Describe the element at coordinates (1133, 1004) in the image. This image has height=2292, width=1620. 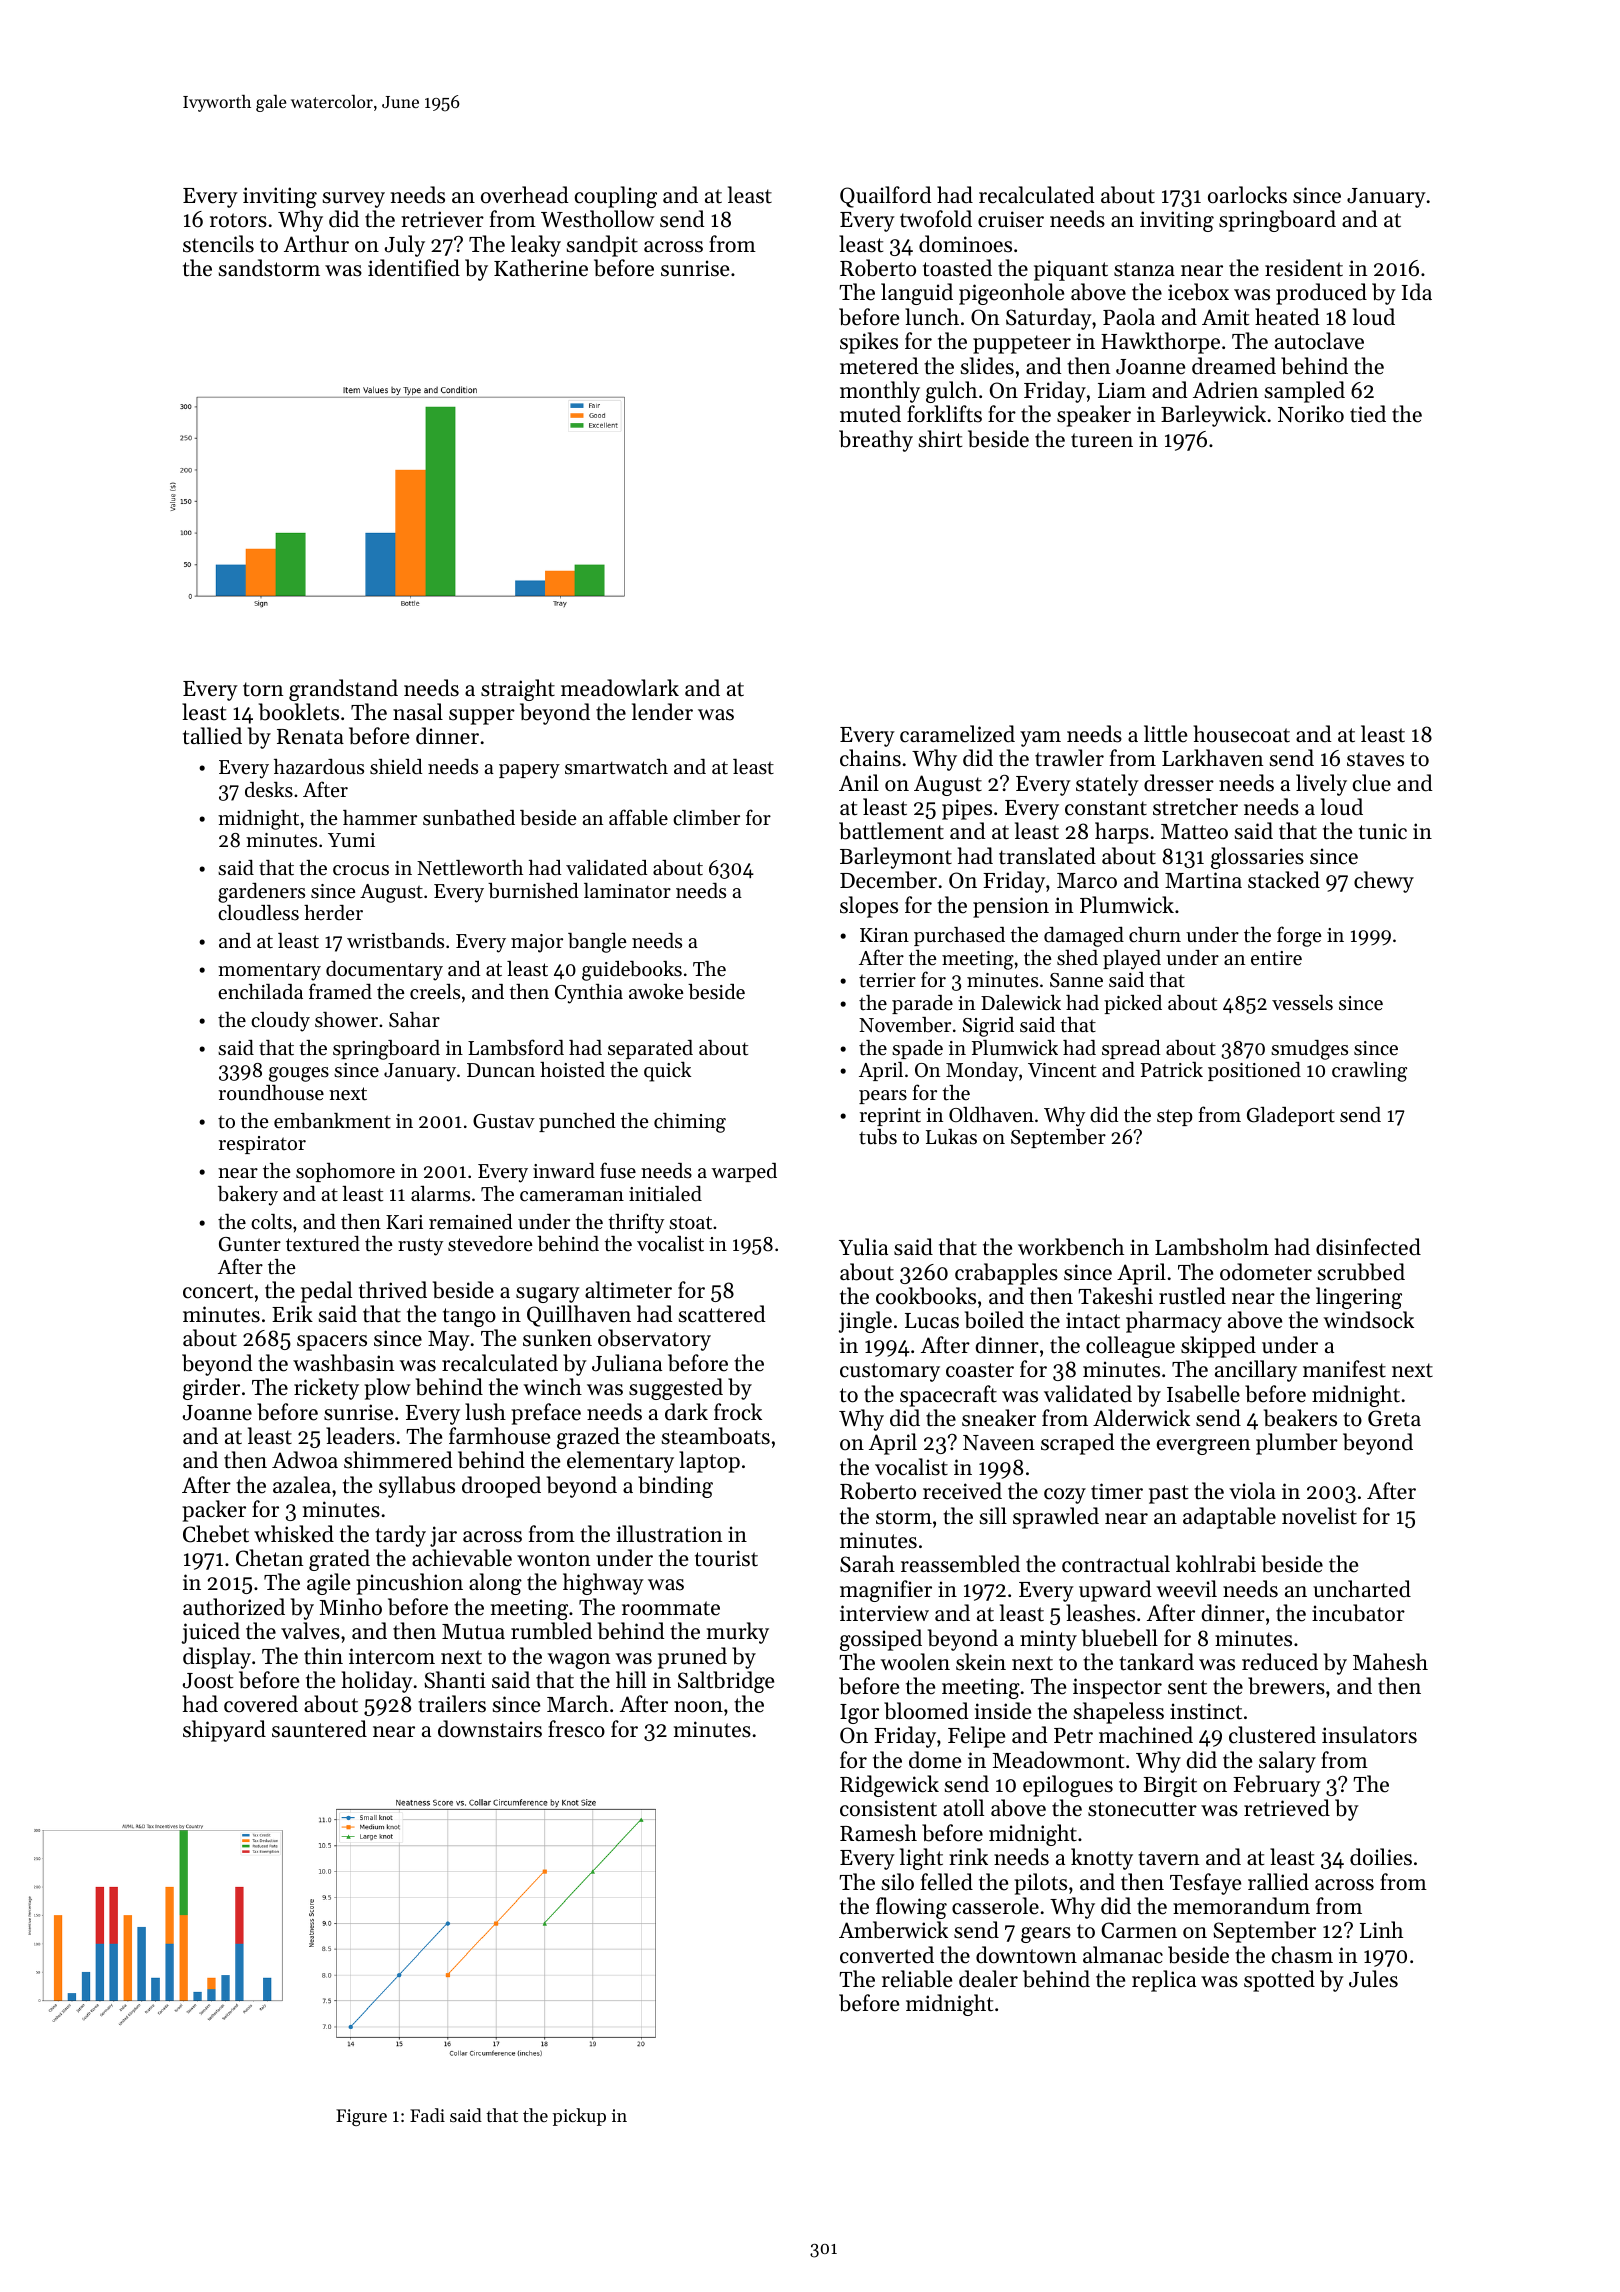
I see `picked` at that location.
